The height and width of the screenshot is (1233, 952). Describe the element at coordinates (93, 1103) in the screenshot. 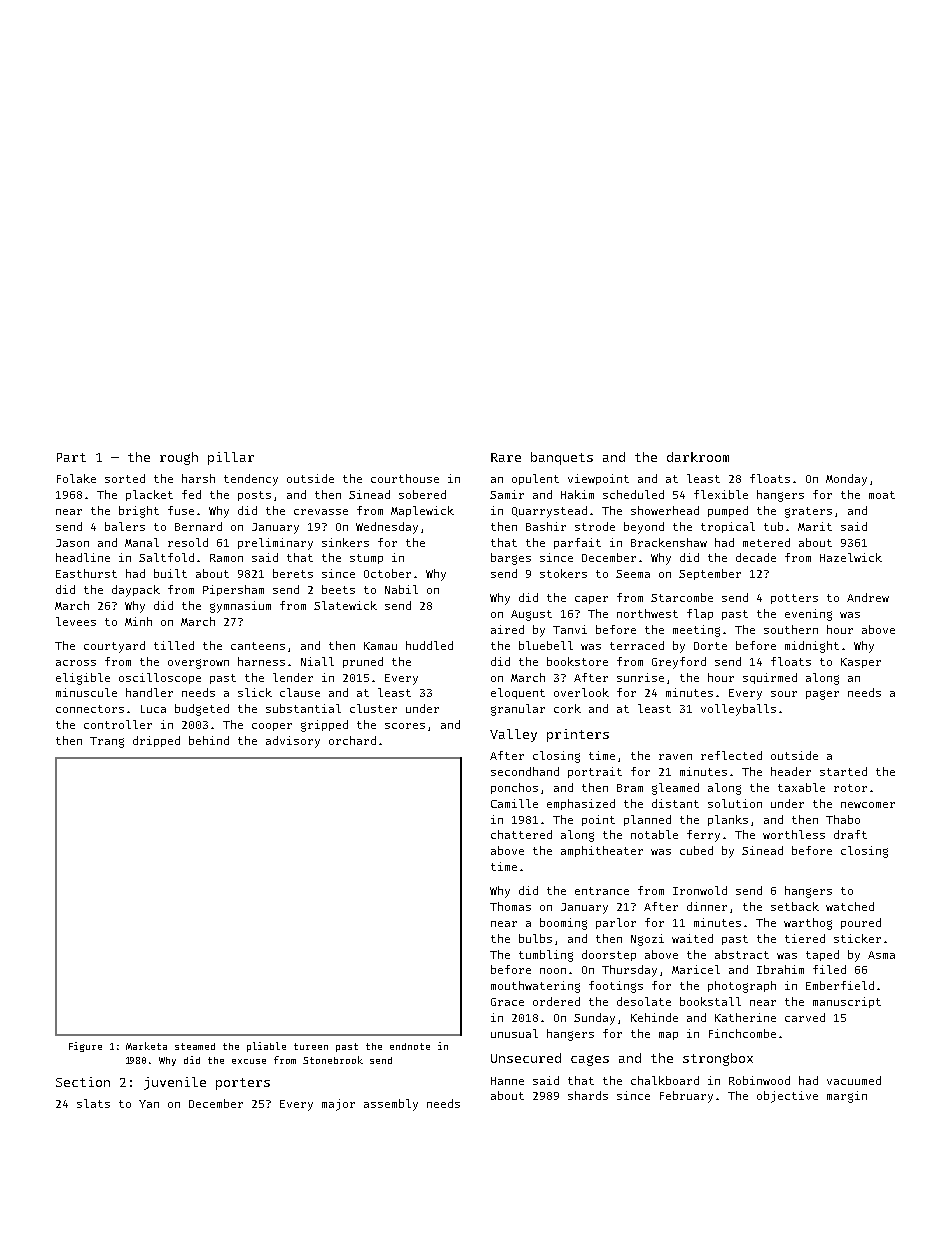

I see `slats` at that location.
